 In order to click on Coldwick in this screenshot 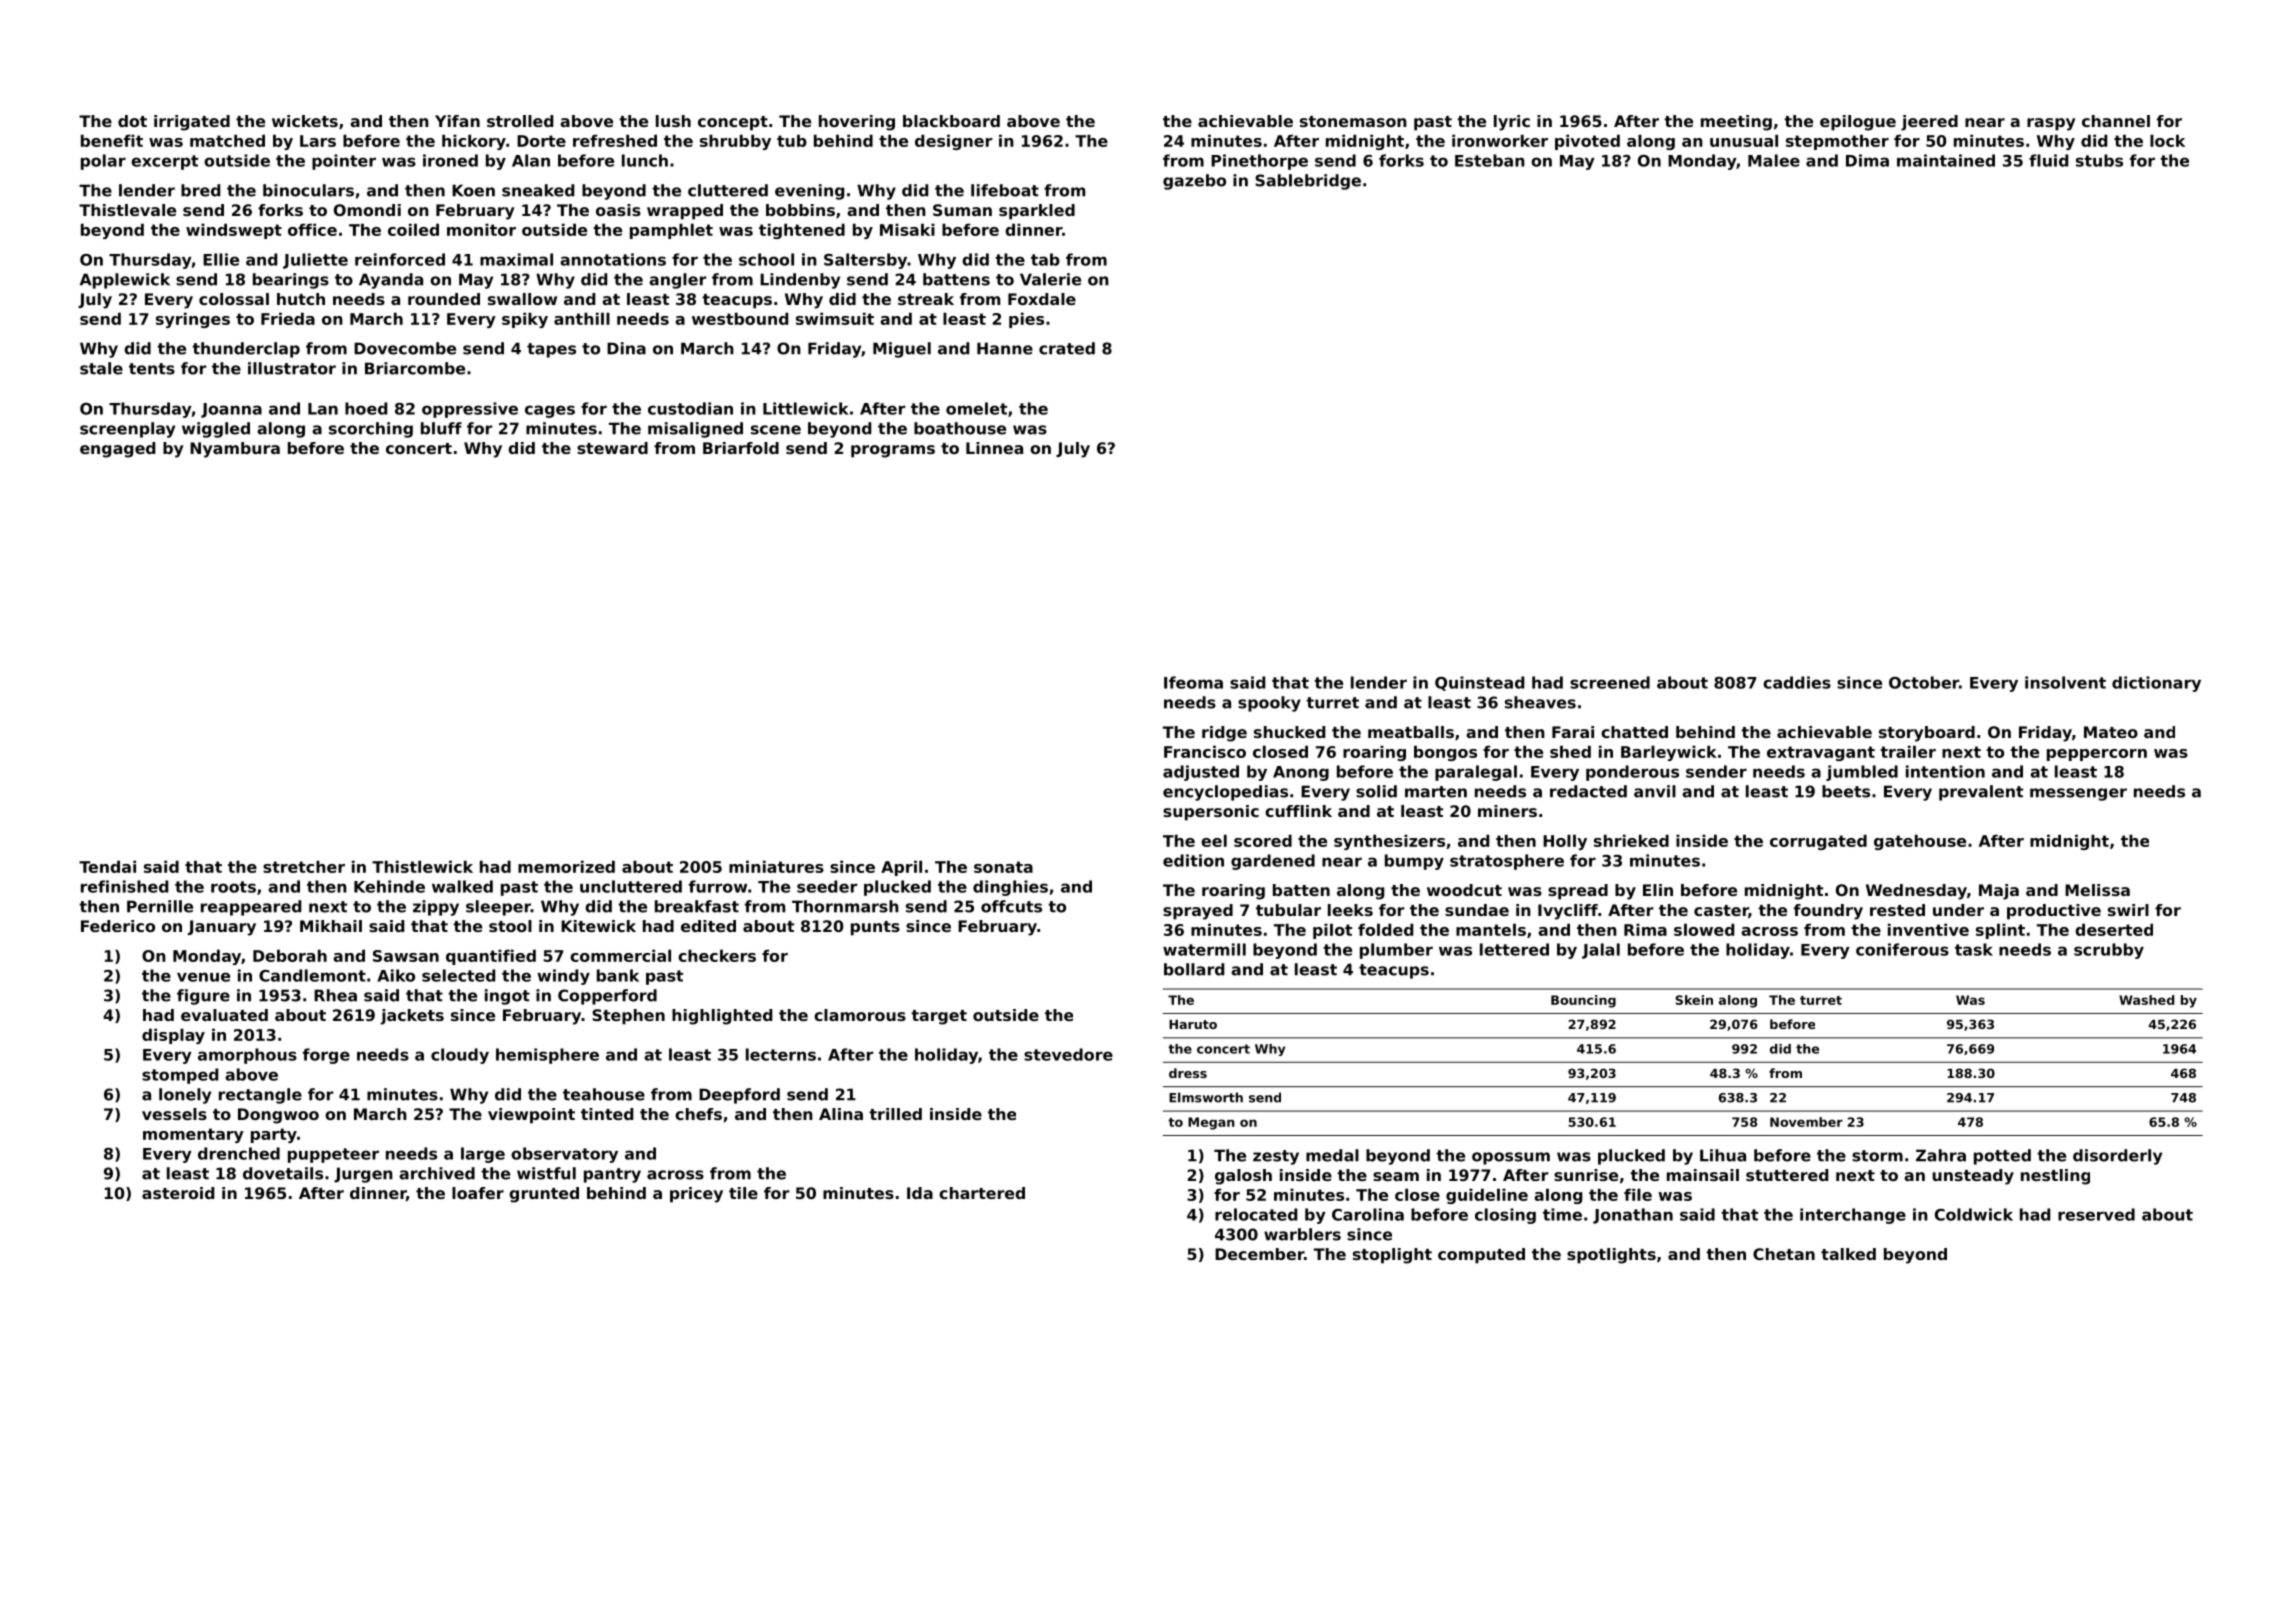, I will do `click(1974, 1214)`.
